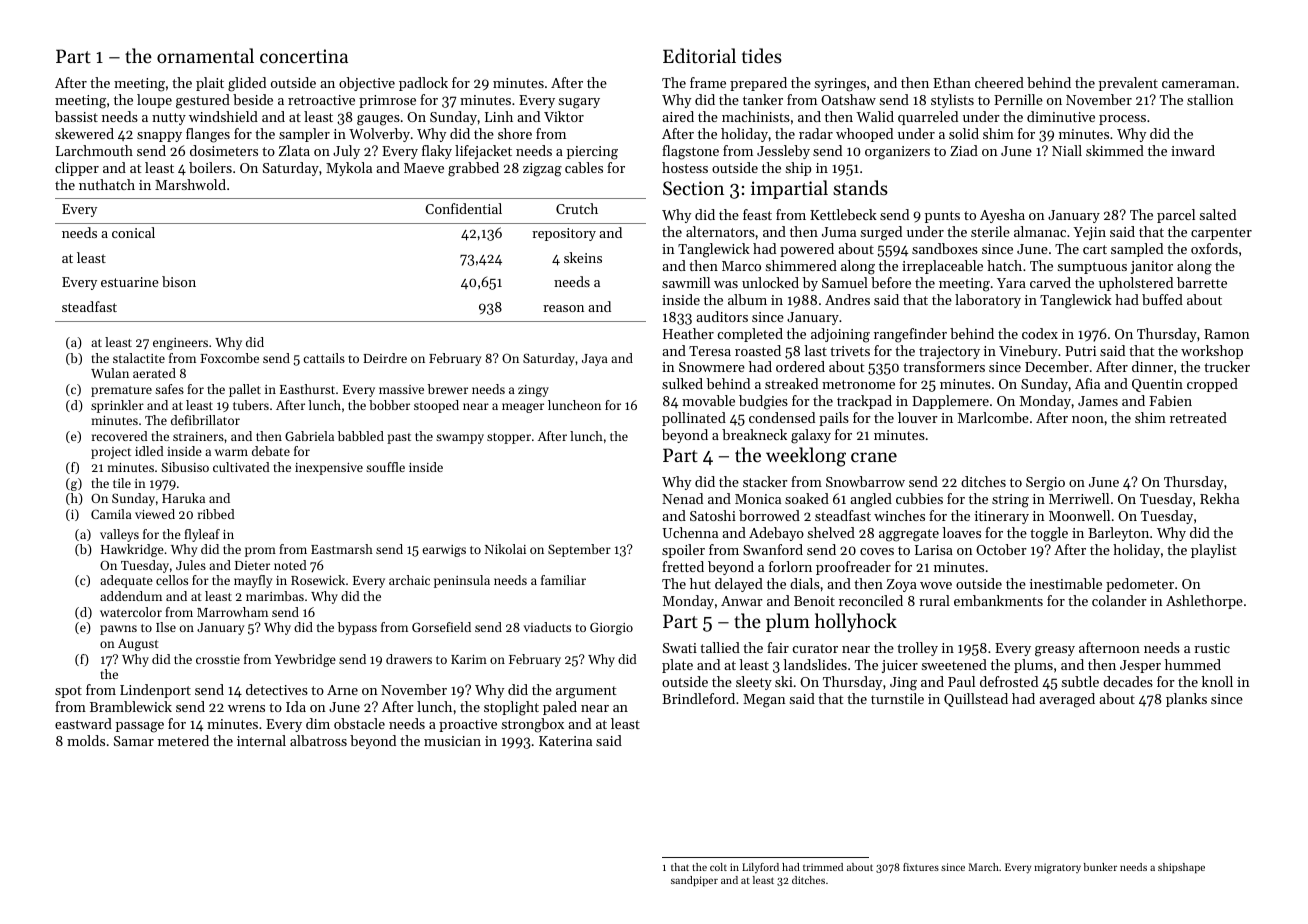 Image resolution: width=1308 pixels, height=924 pixels. What do you see at coordinates (346, 152) in the image?
I see `July` at bounding box center [346, 152].
